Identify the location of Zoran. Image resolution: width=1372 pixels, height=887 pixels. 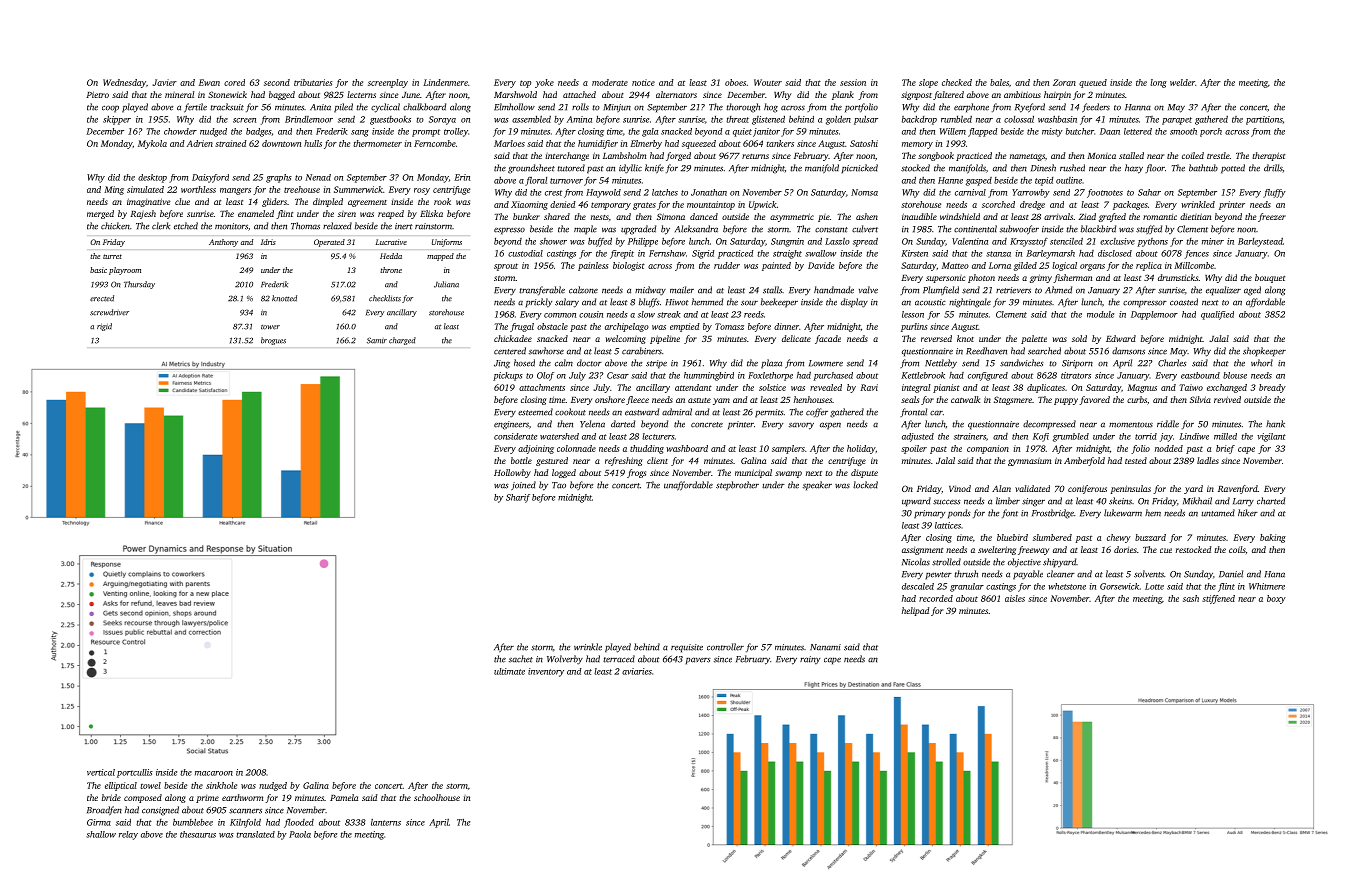
(1064, 82).
